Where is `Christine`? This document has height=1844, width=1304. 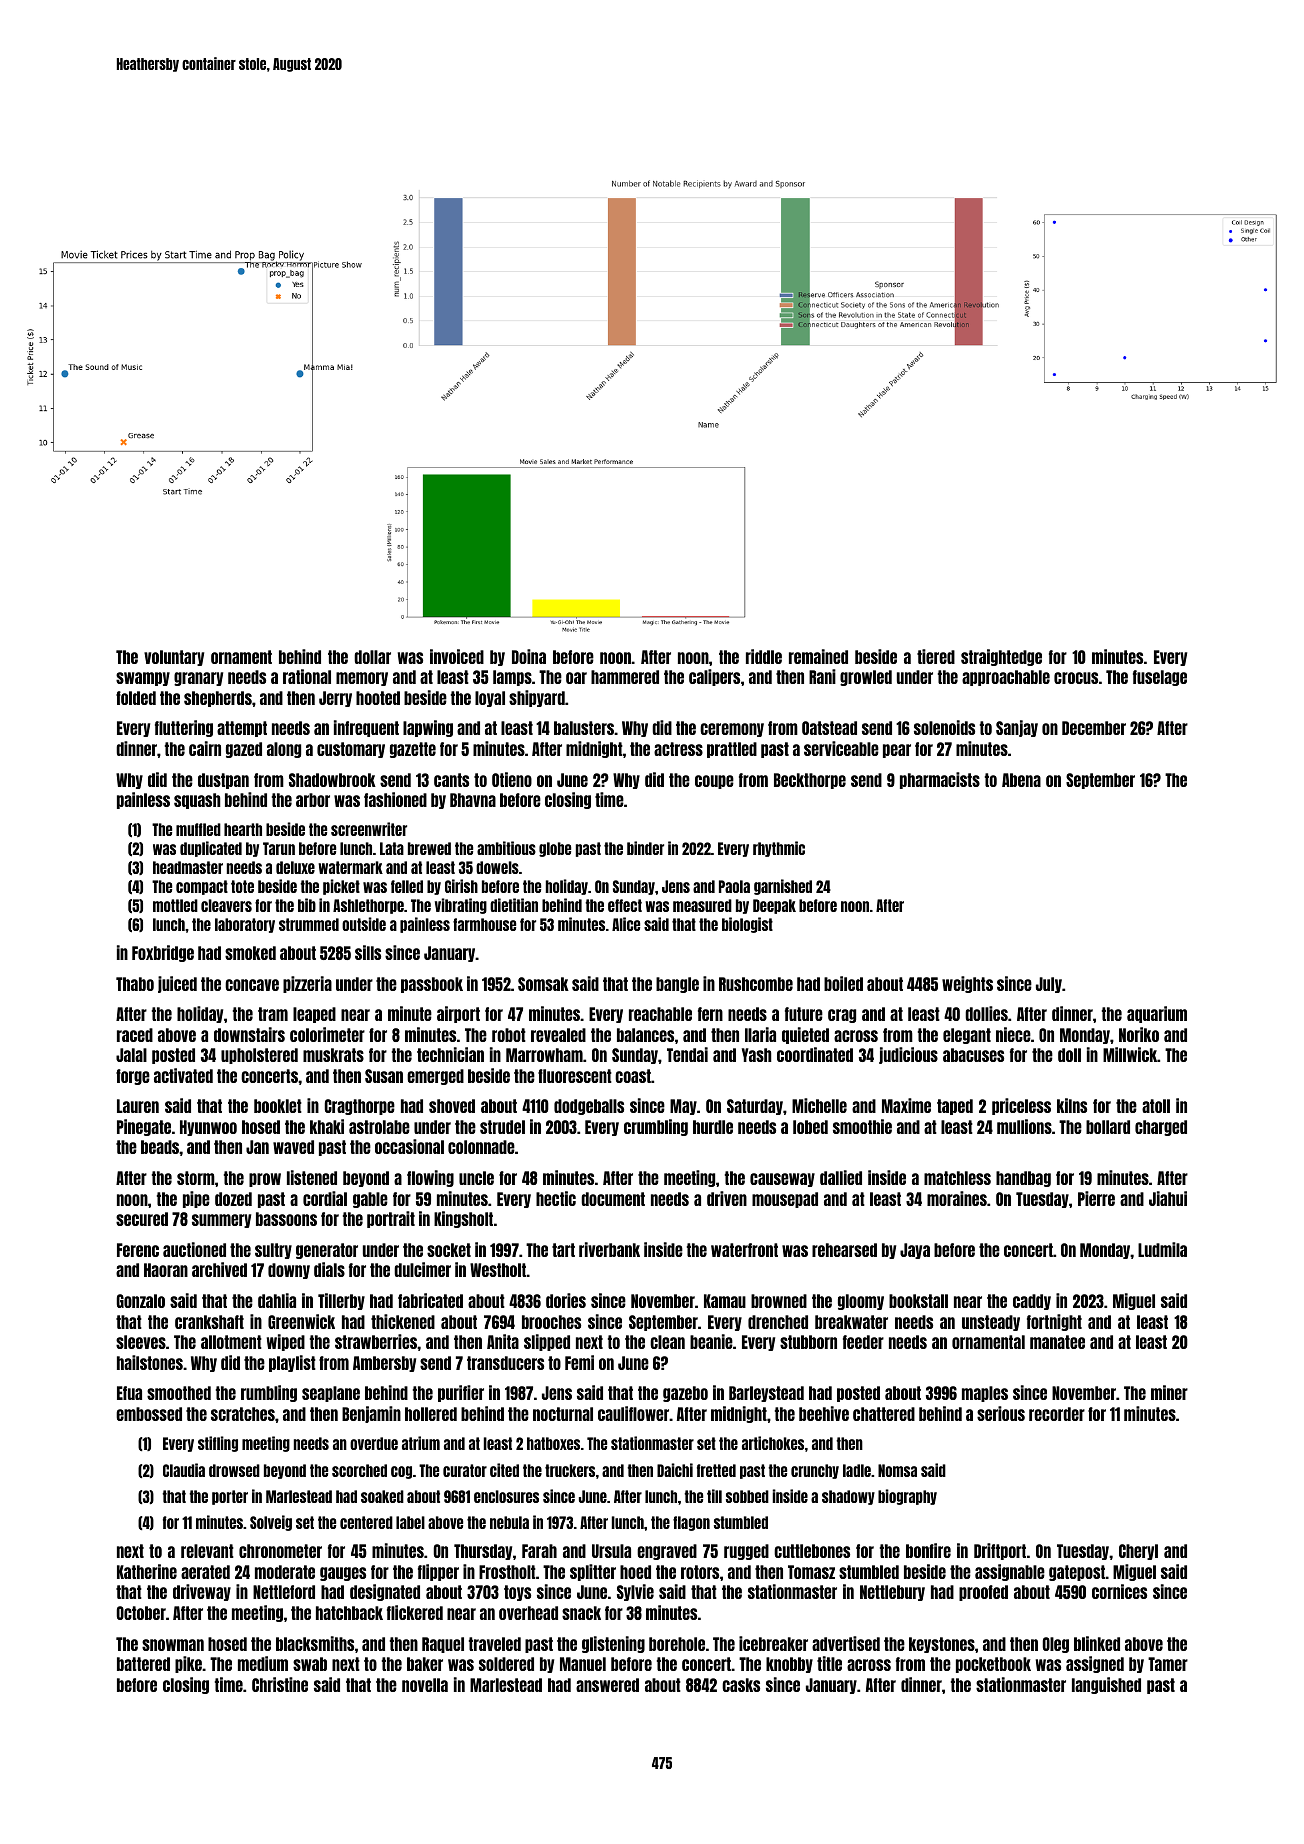 Christine is located at coordinates (280, 1684).
